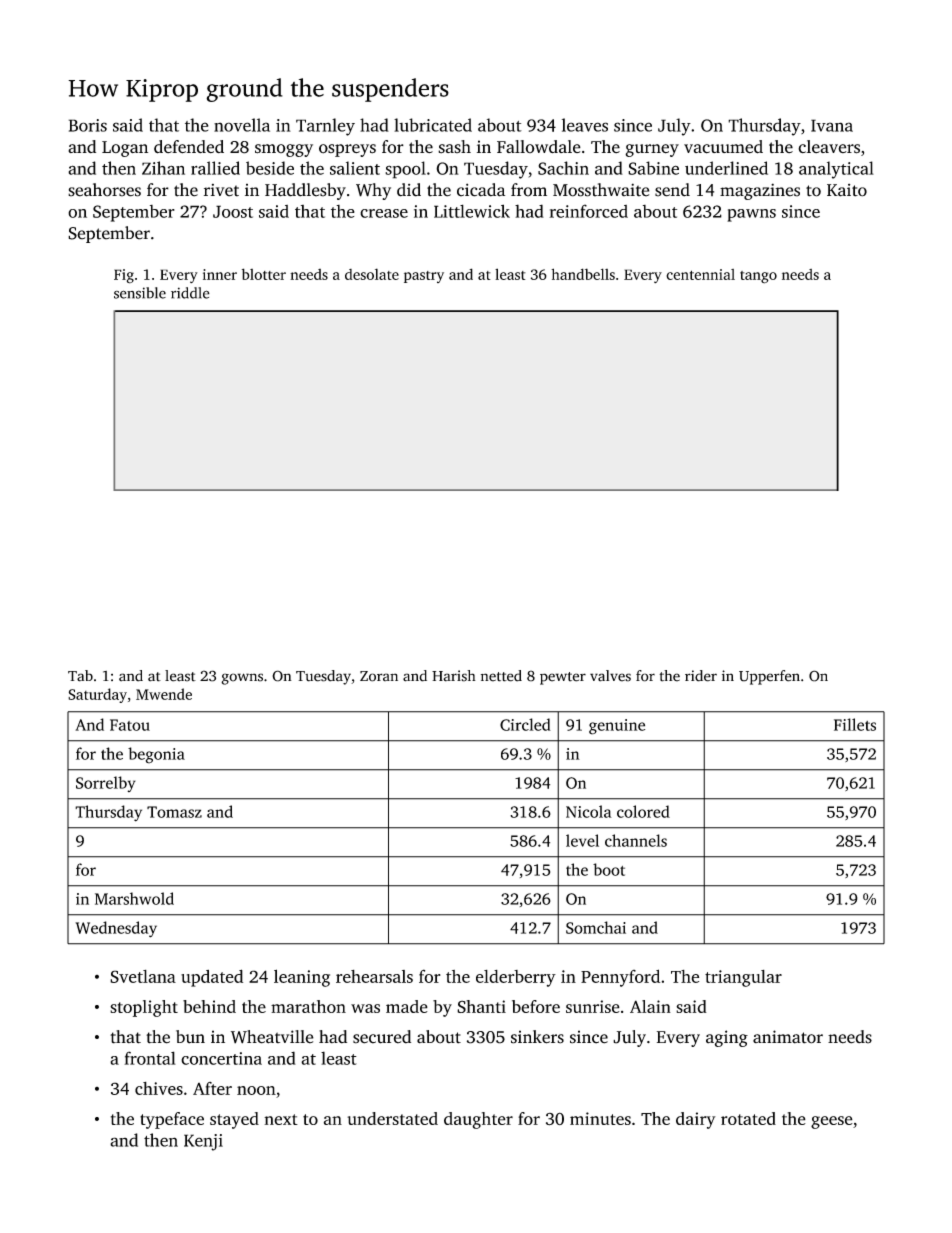  I want to click on Kenji, so click(203, 1142).
